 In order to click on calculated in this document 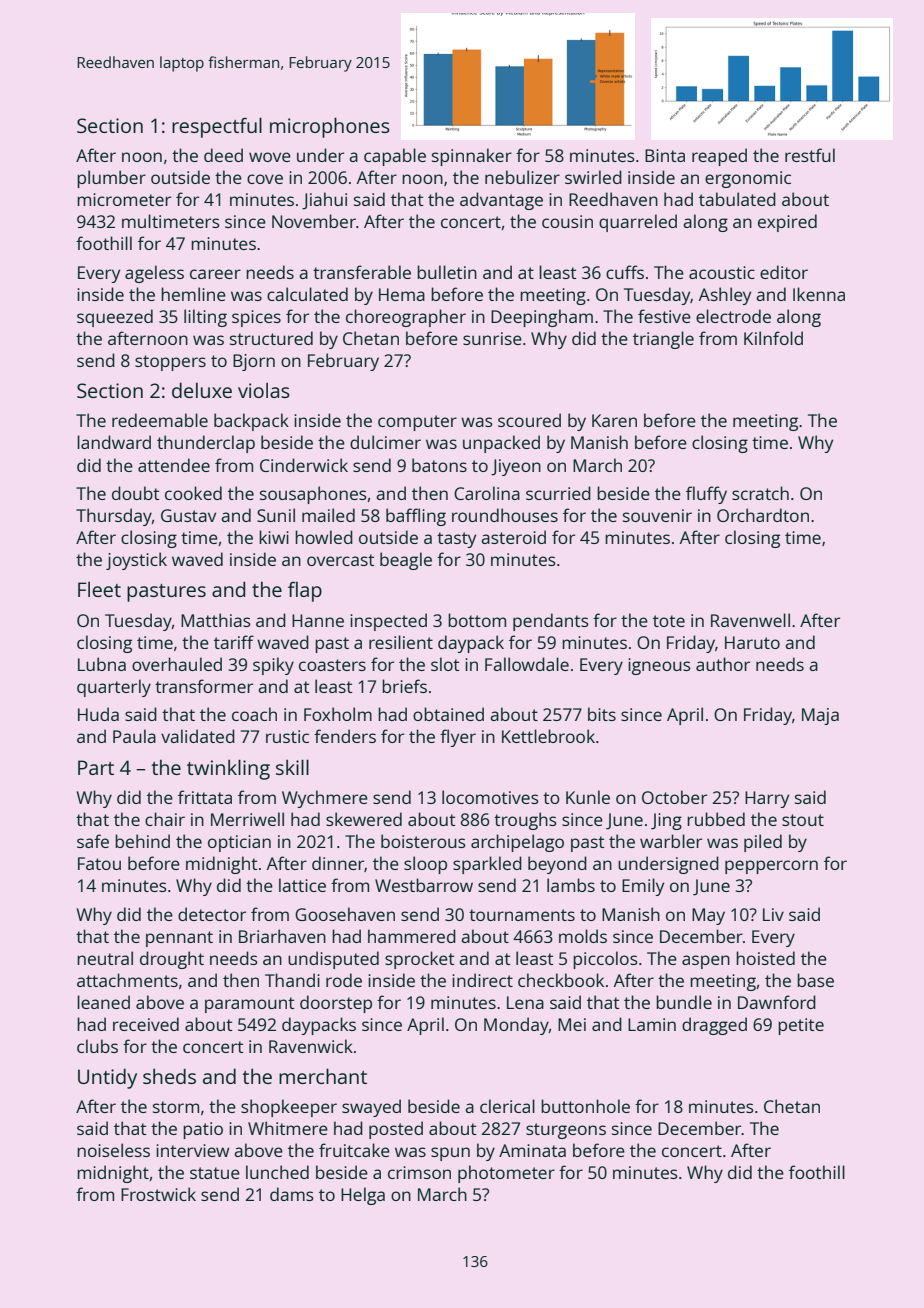, I will do `click(307, 294)`.
